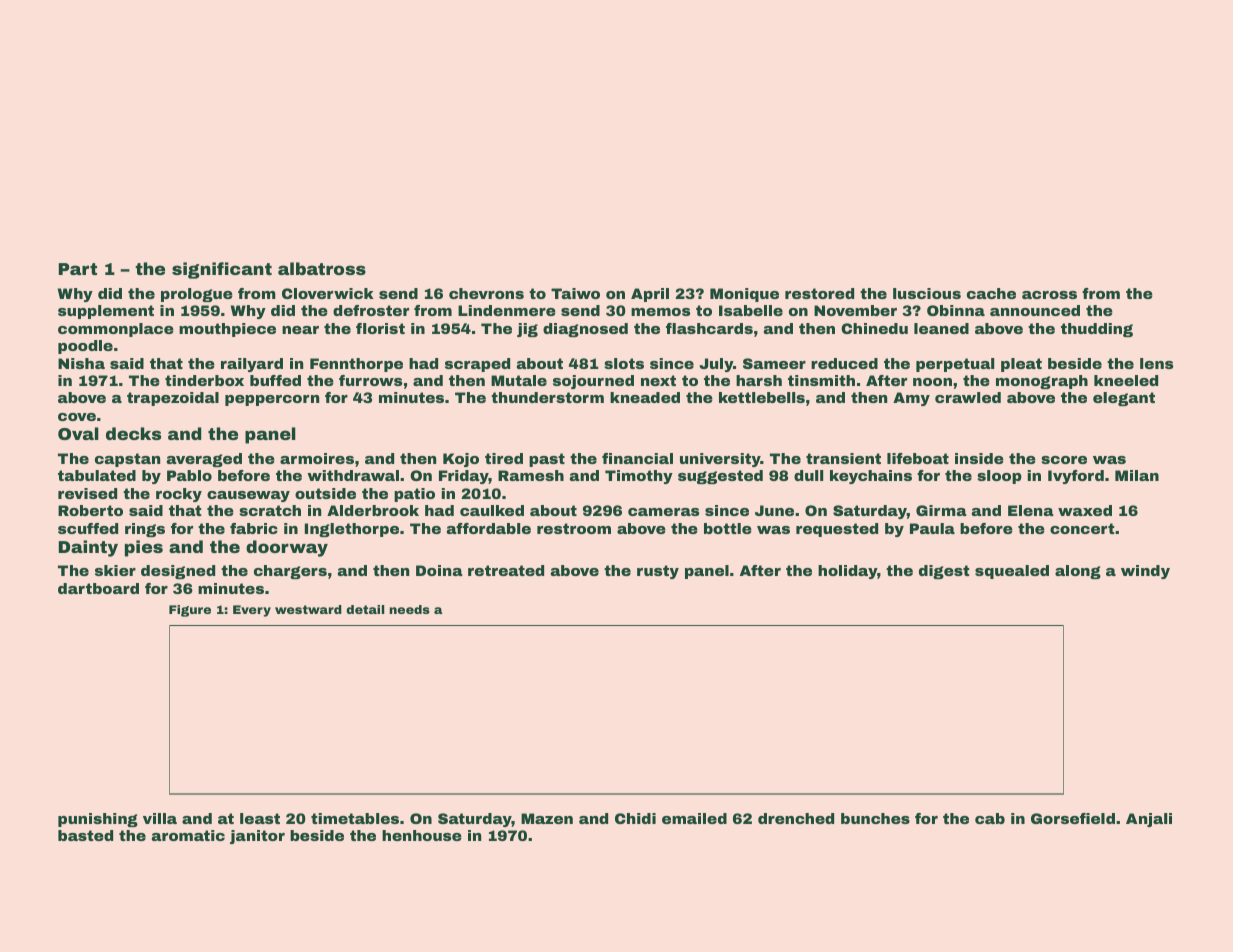 Image resolution: width=1233 pixels, height=952 pixels. I want to click on causeway, so click(248, 496).
